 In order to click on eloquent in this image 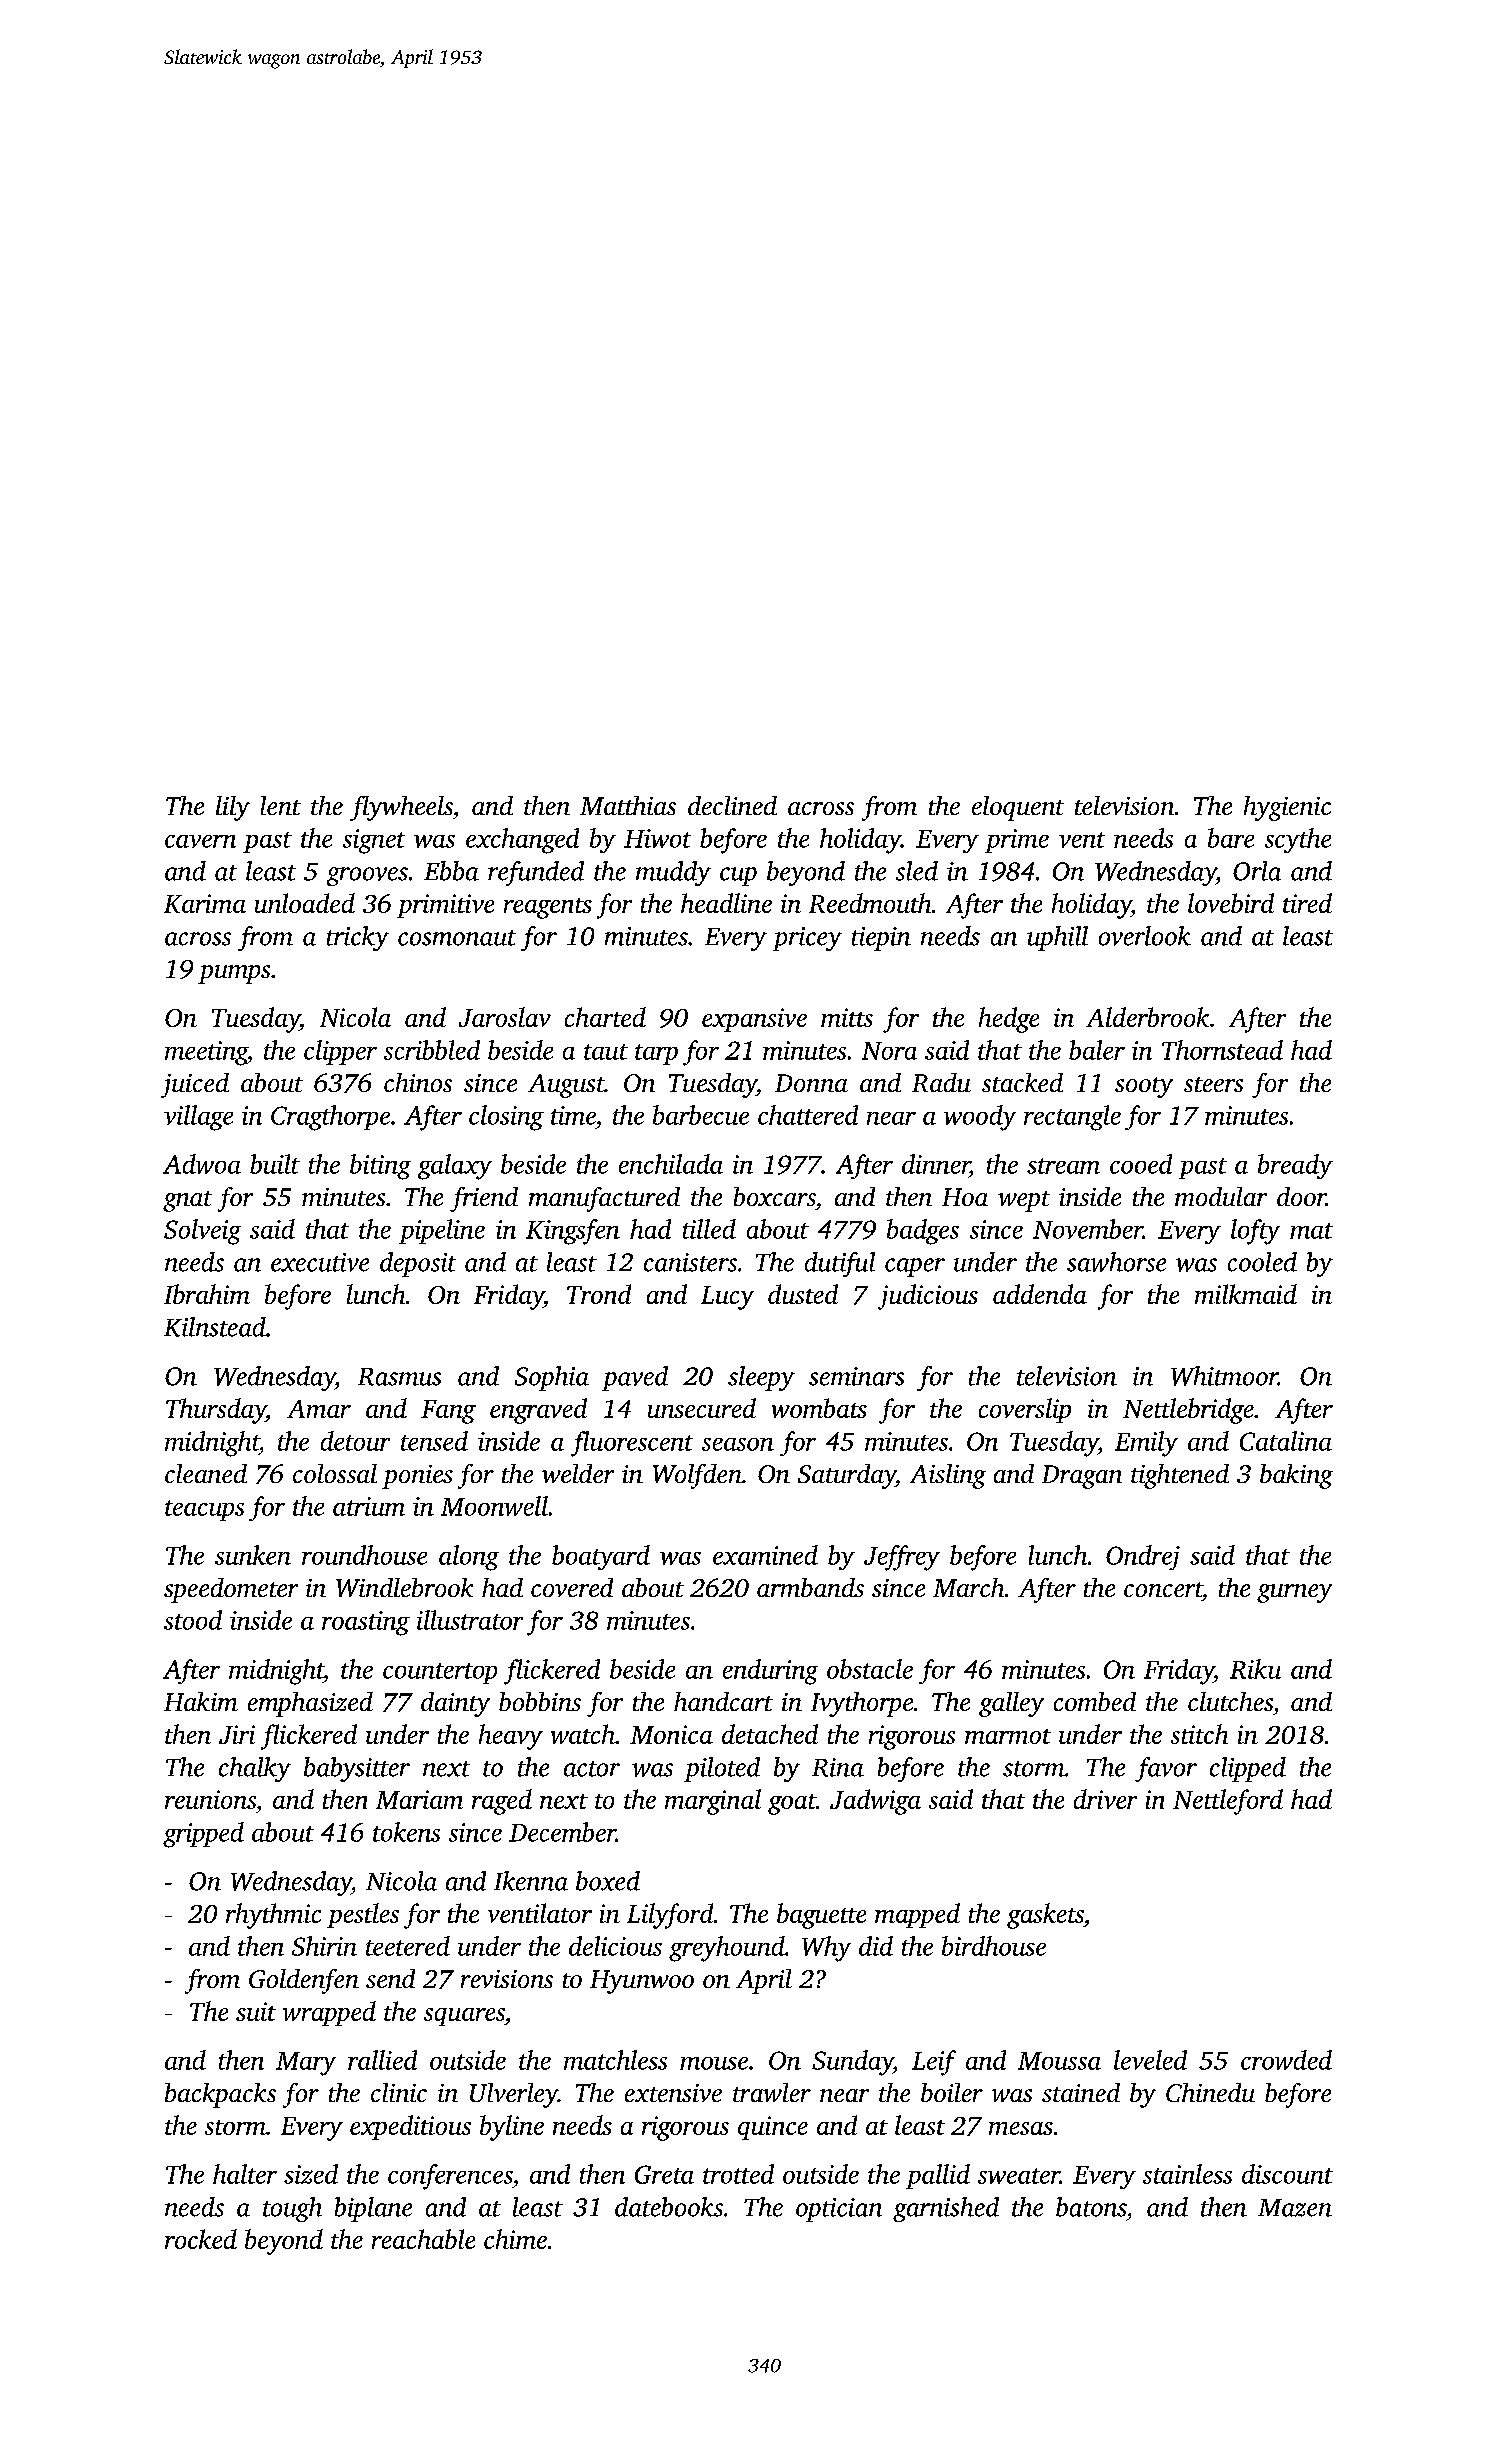, I will do `click(1018, 808)`.
